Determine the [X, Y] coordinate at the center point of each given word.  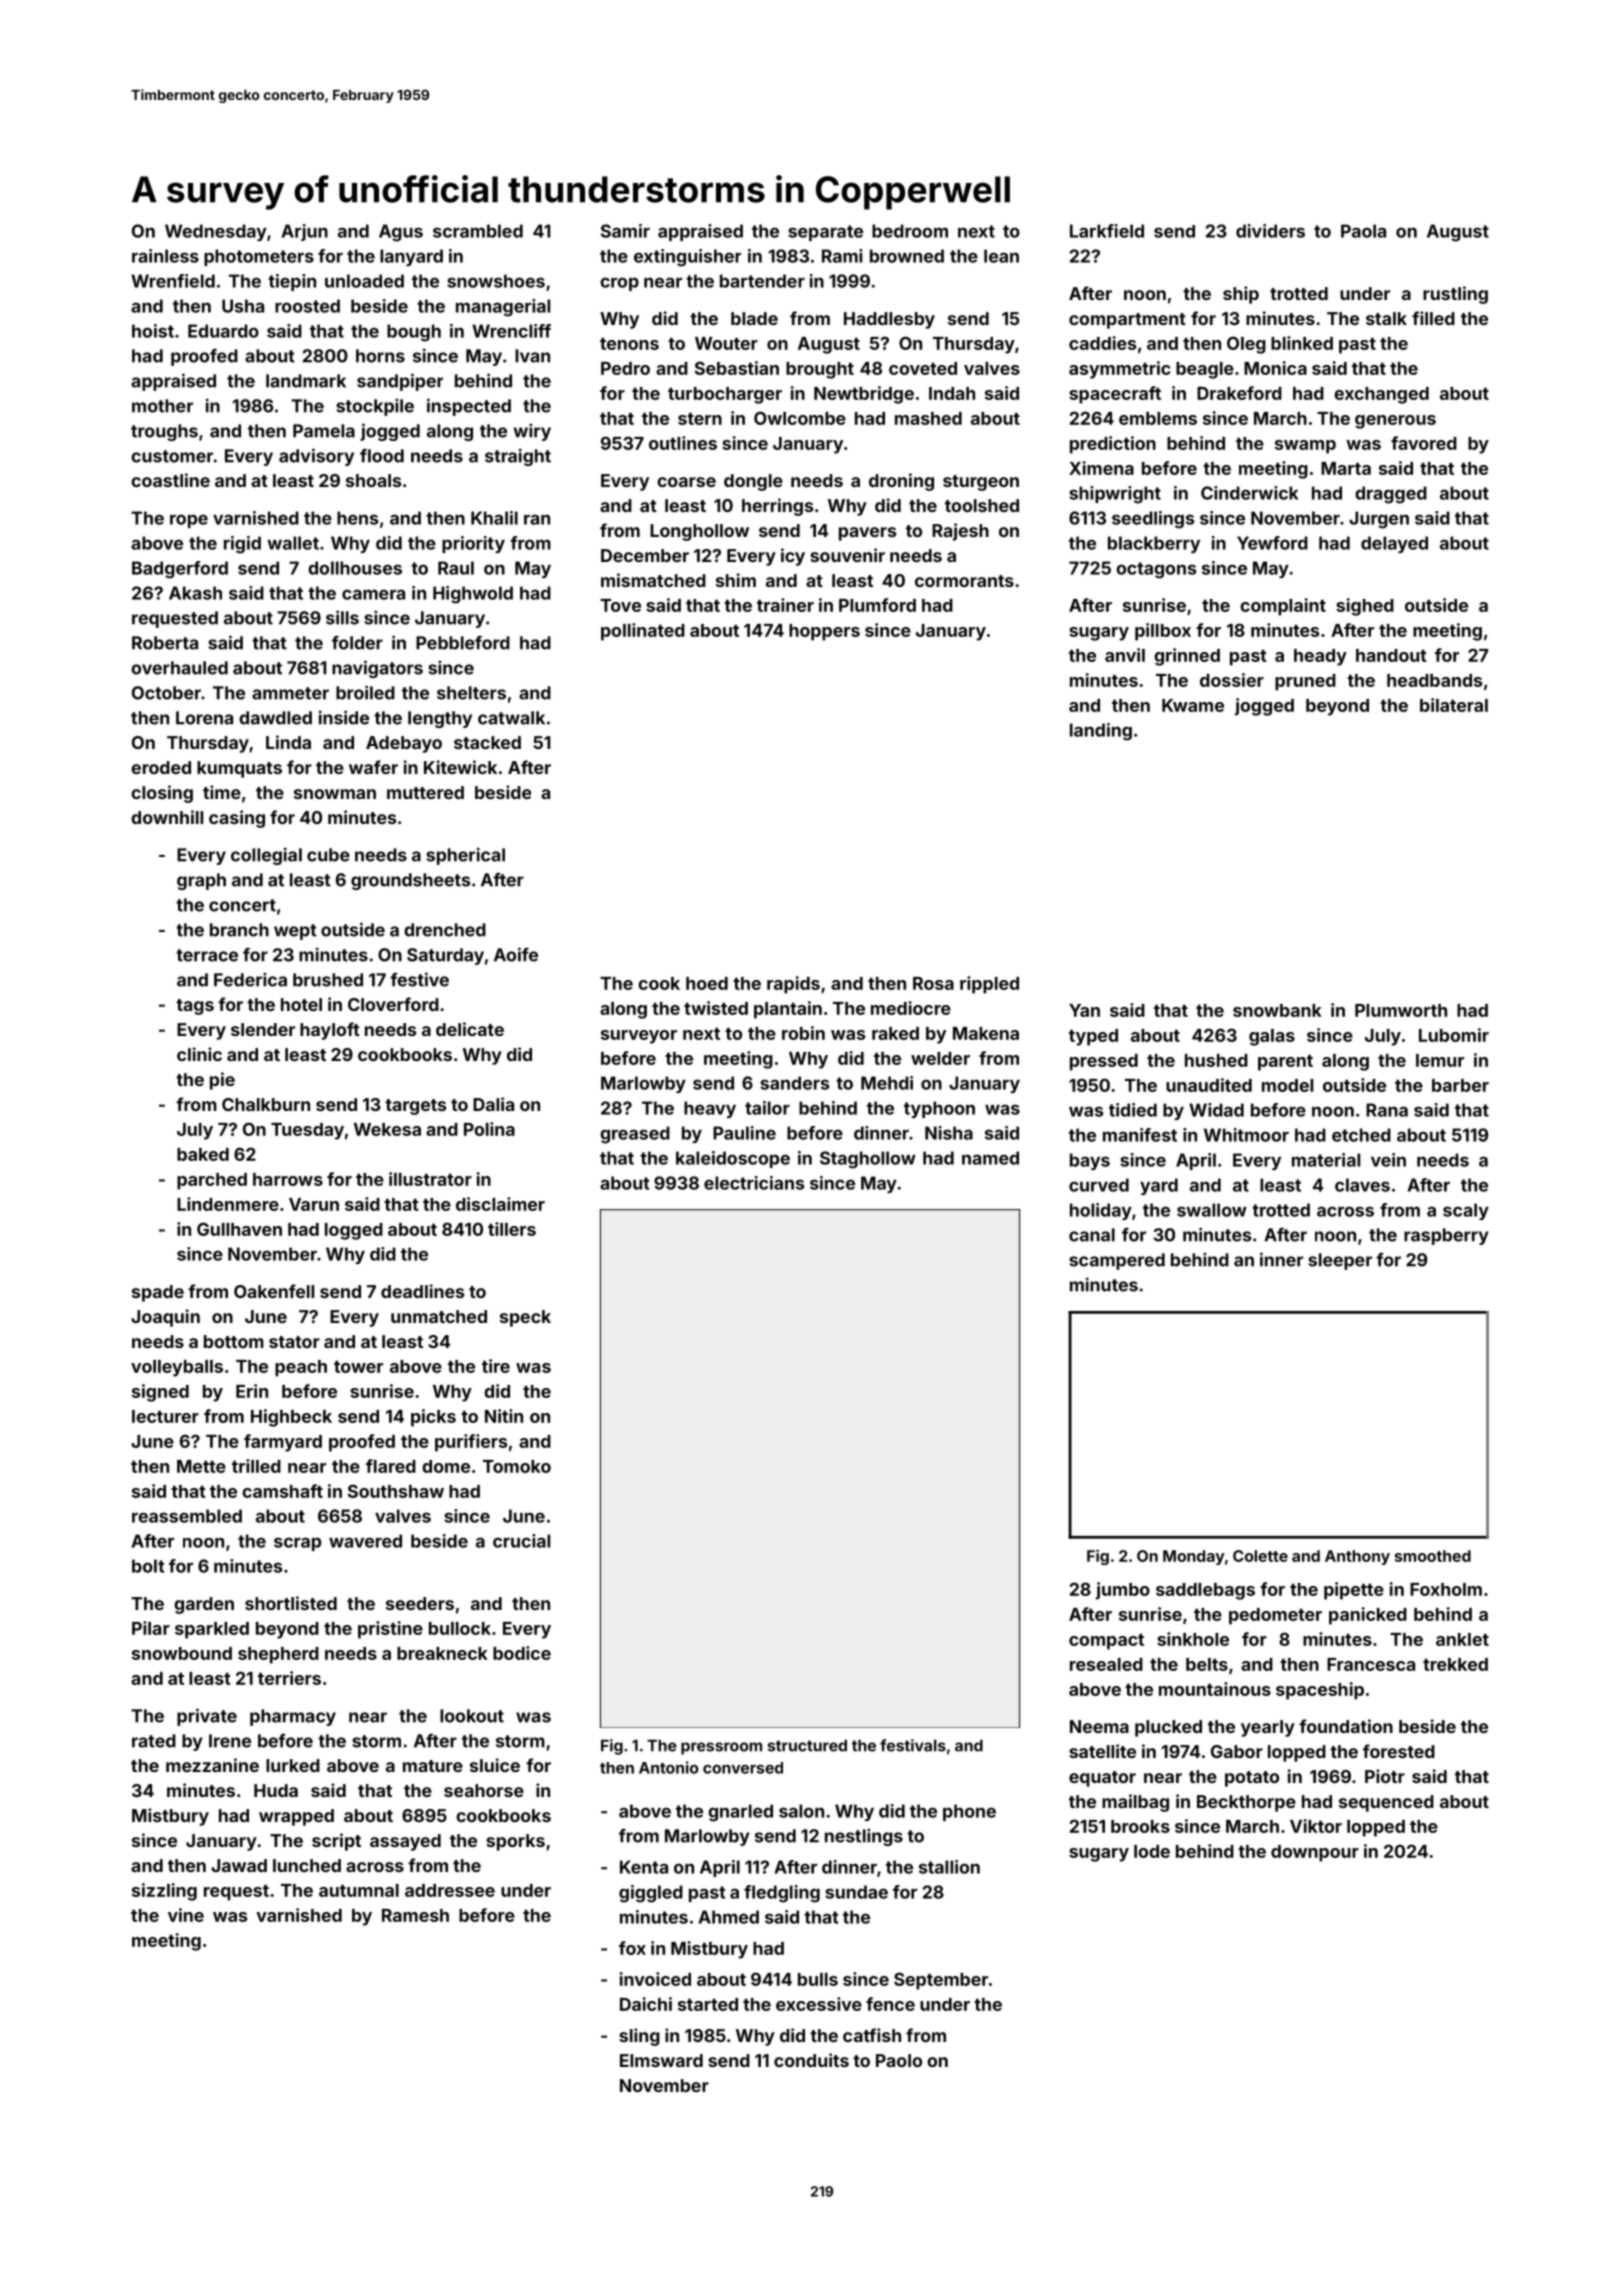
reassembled [187, 1516]
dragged [1391, 495]
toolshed [982, 505]
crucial [521, 1541]
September [941, 1981]
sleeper [1340, 1261]
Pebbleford [463, 643]
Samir [625, 231]
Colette [1260, 1556]
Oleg [1246, 345]
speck [525, 1318]
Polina [489, 1129]
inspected [469, 407]
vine [186, 1915]
